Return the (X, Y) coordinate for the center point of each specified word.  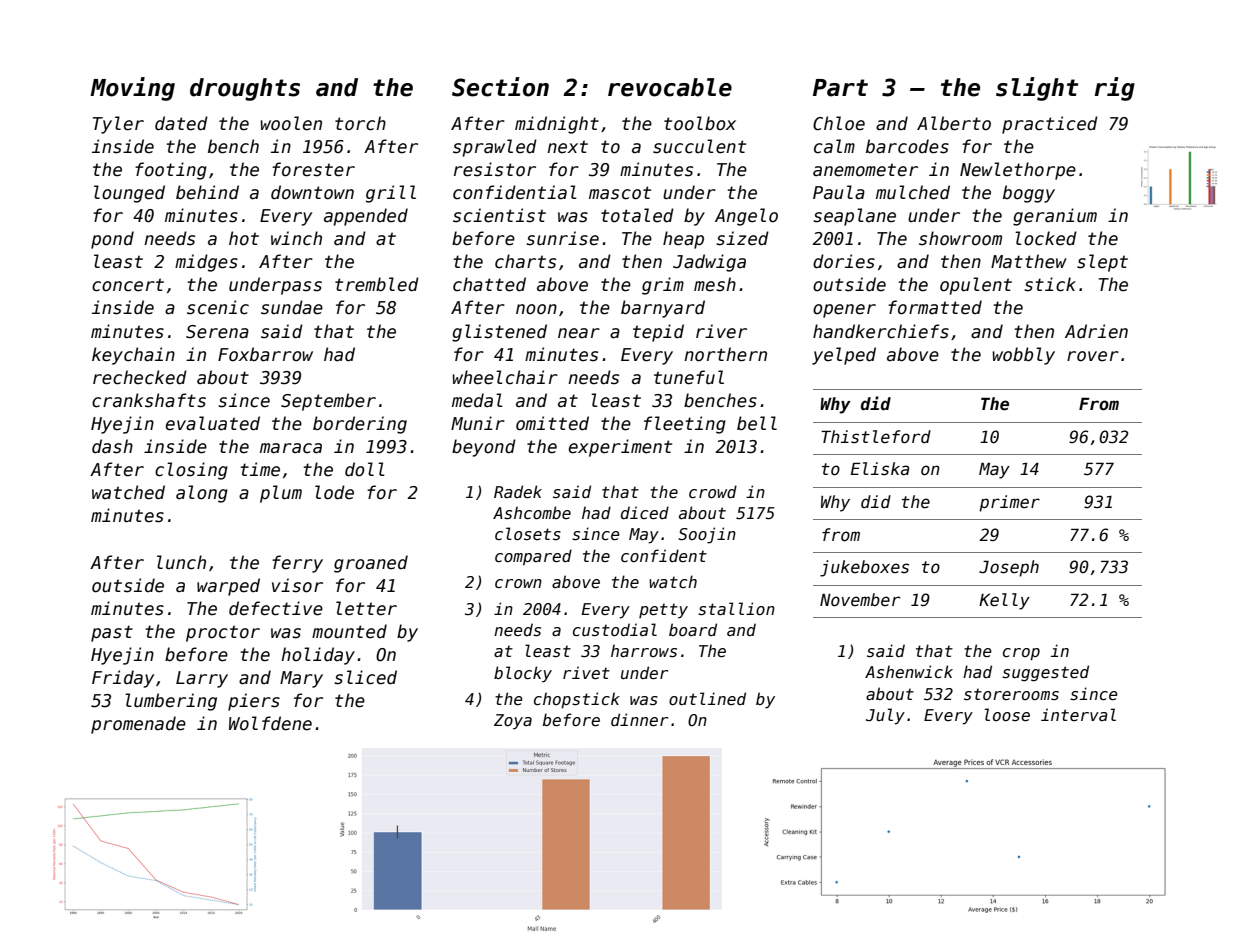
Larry (202, 679)
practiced (1050, 125)
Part (840, 88)
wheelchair (505, 377)
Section (500, 87)
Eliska (880, 469)
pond (112, 240)
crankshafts (149, 400)
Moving (132, 89)
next (567, 147)
